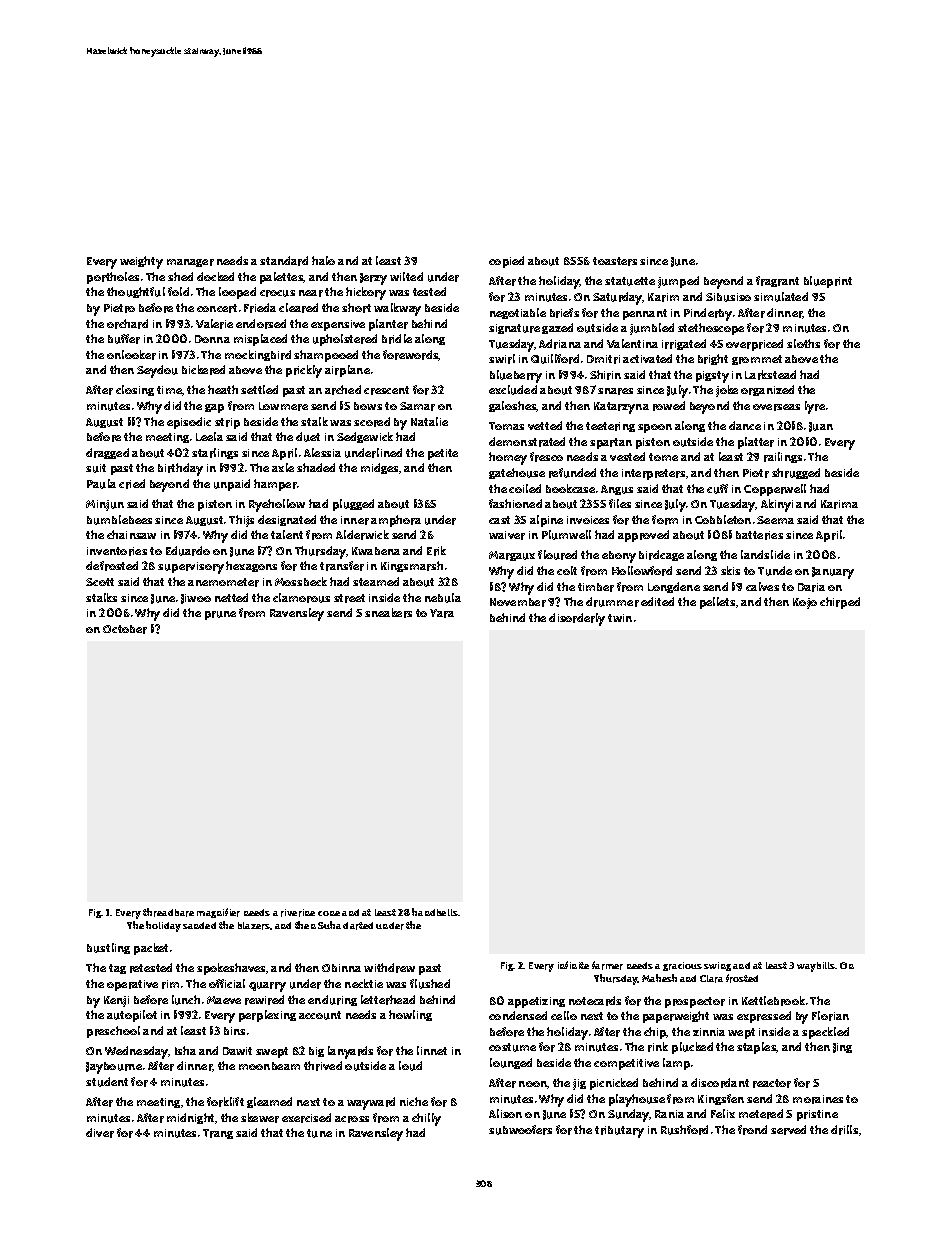 The width and height of the screenshot is (952, 1233). Describe the element at coordinates (816, 967) in the screenshot. I see `waybills` at that location.
